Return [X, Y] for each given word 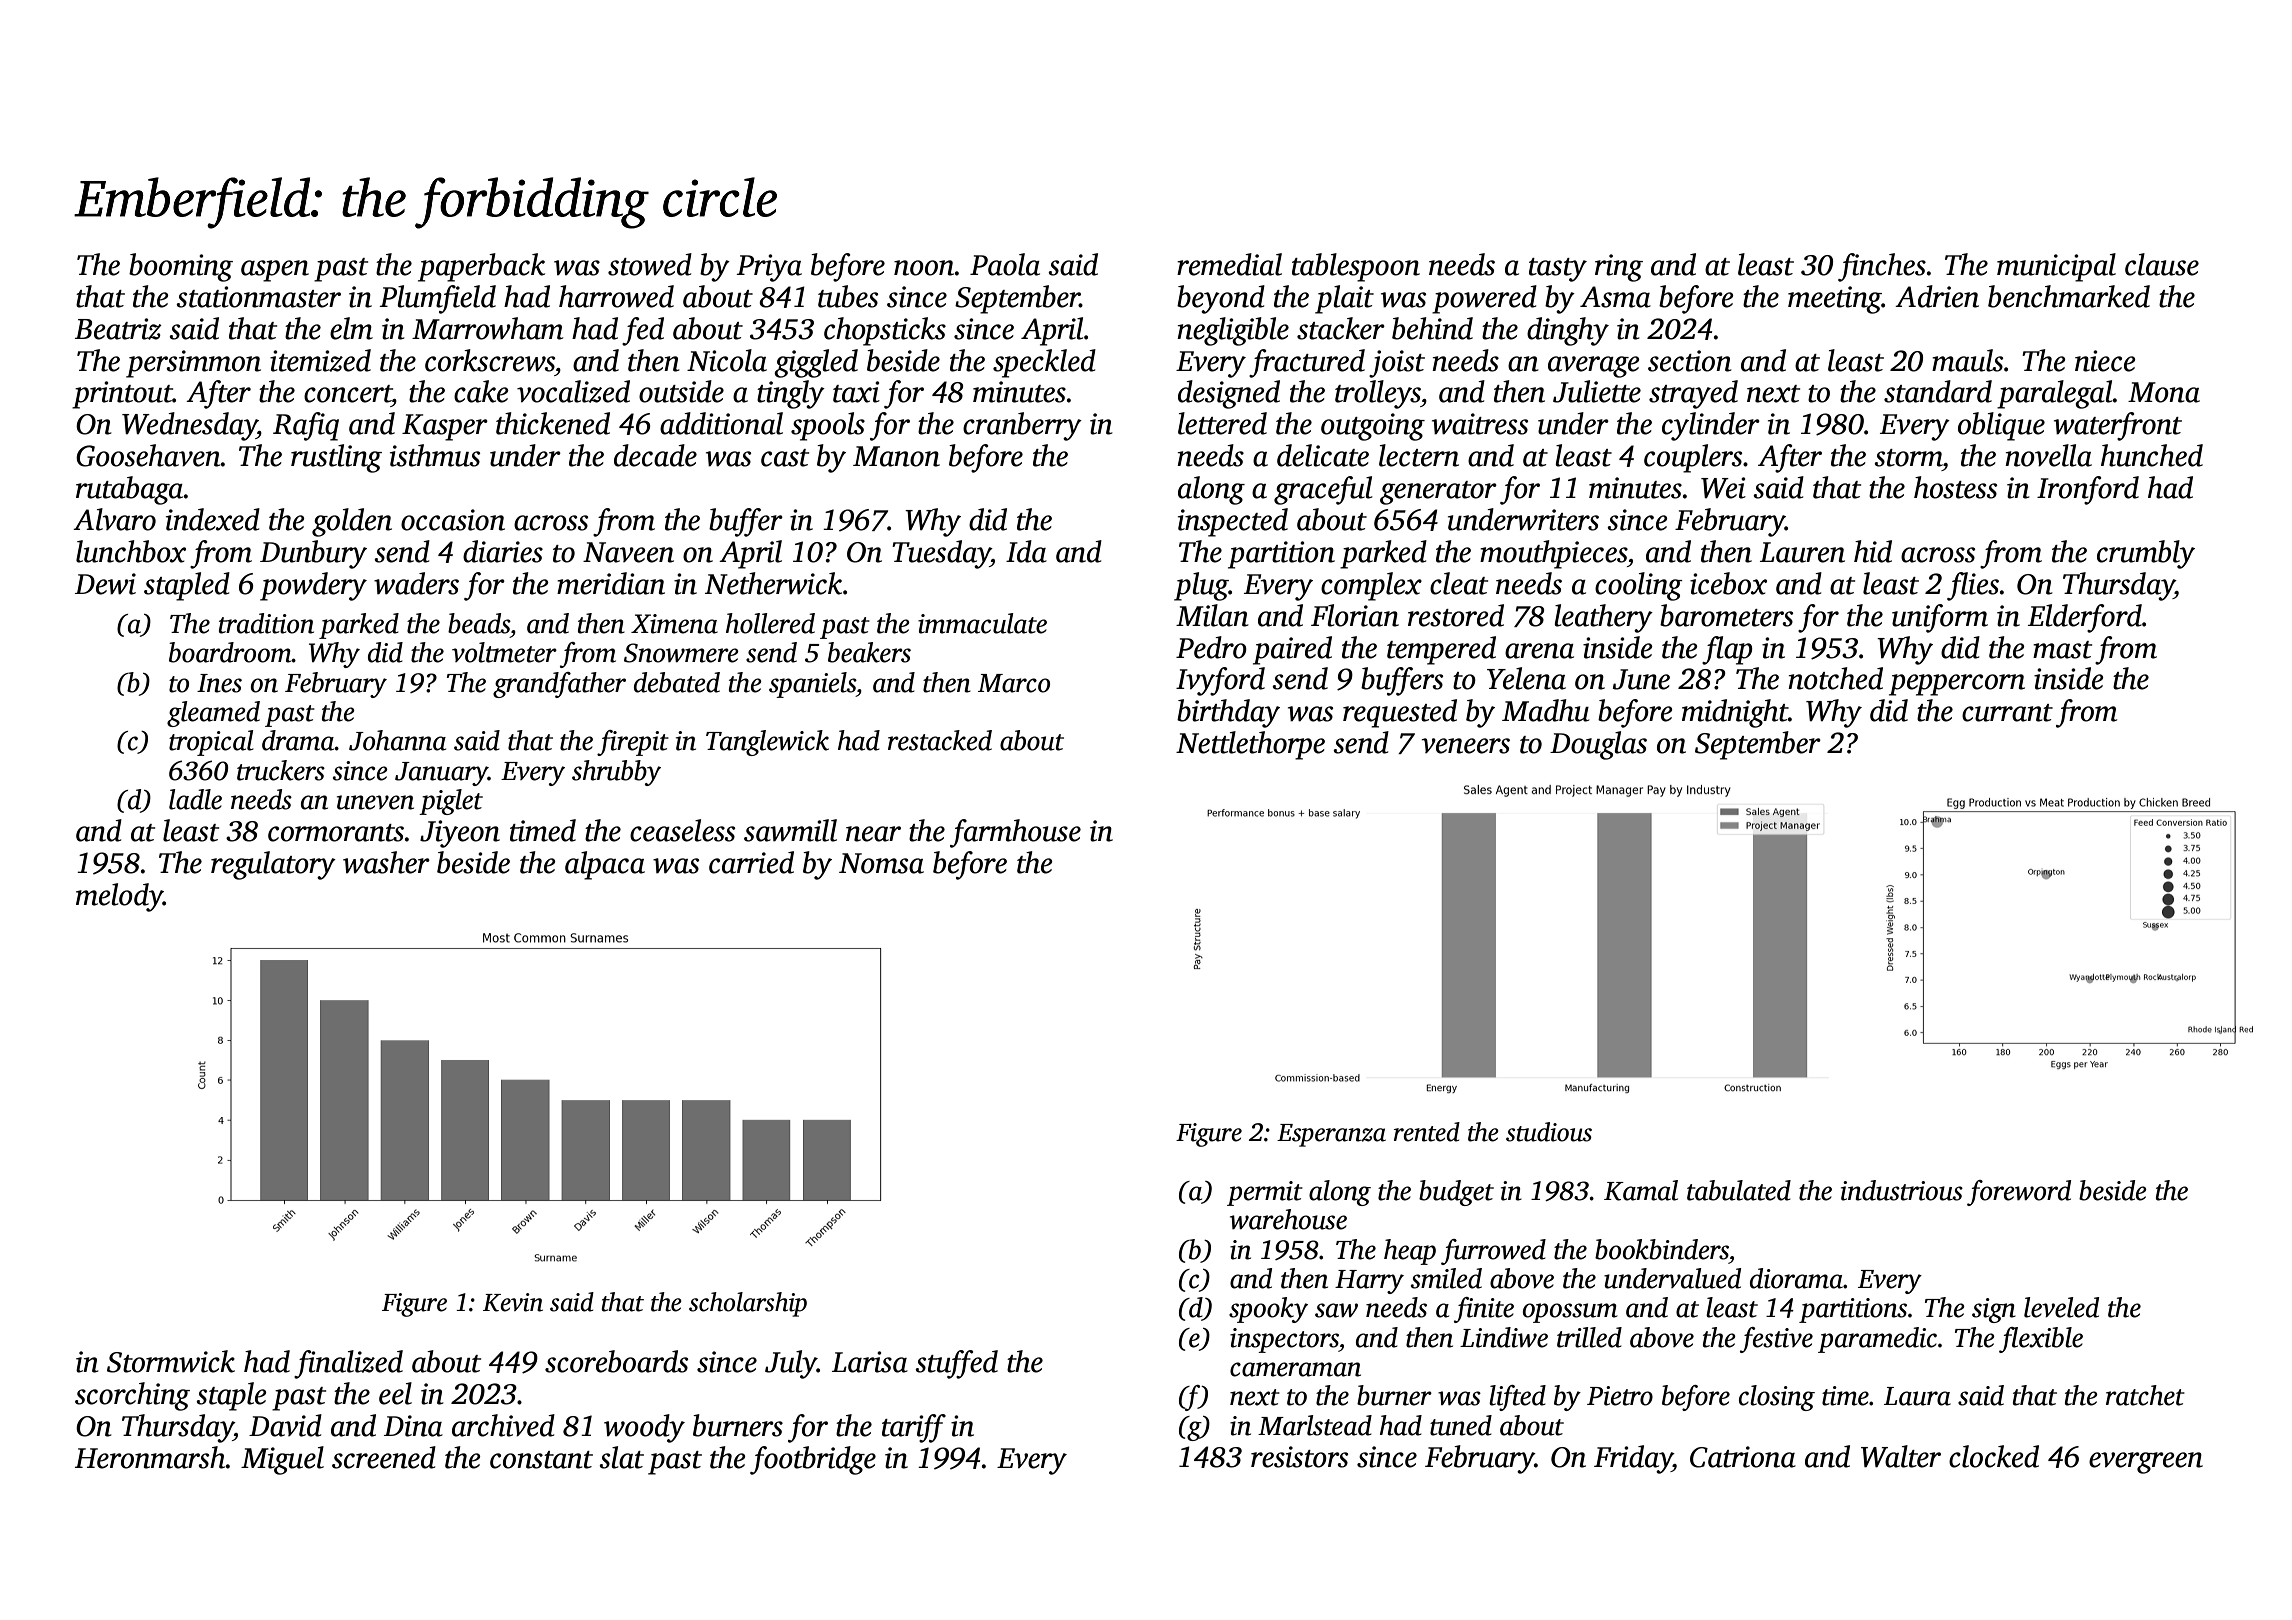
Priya [769, 268]
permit [1265, 1193]
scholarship [748, 1304]
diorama [1796, 1278]
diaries [503, 551]
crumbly [2146, 554]
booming [181, 267]
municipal [2056, 267]
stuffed [956, 1364]
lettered [1222, 423]
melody [119, 897]
